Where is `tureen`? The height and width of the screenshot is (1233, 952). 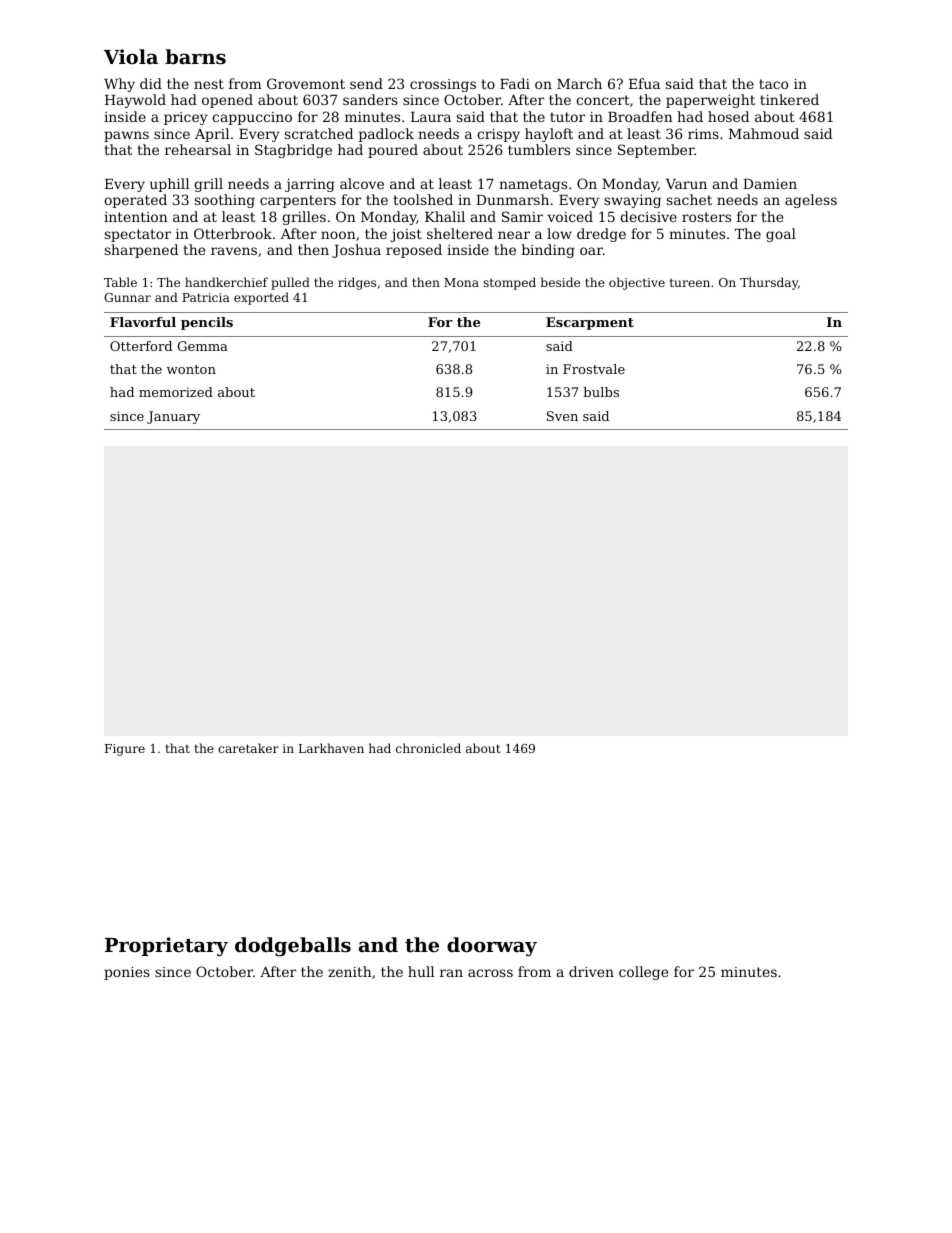 tureen is located at coordinates (690, 282).
